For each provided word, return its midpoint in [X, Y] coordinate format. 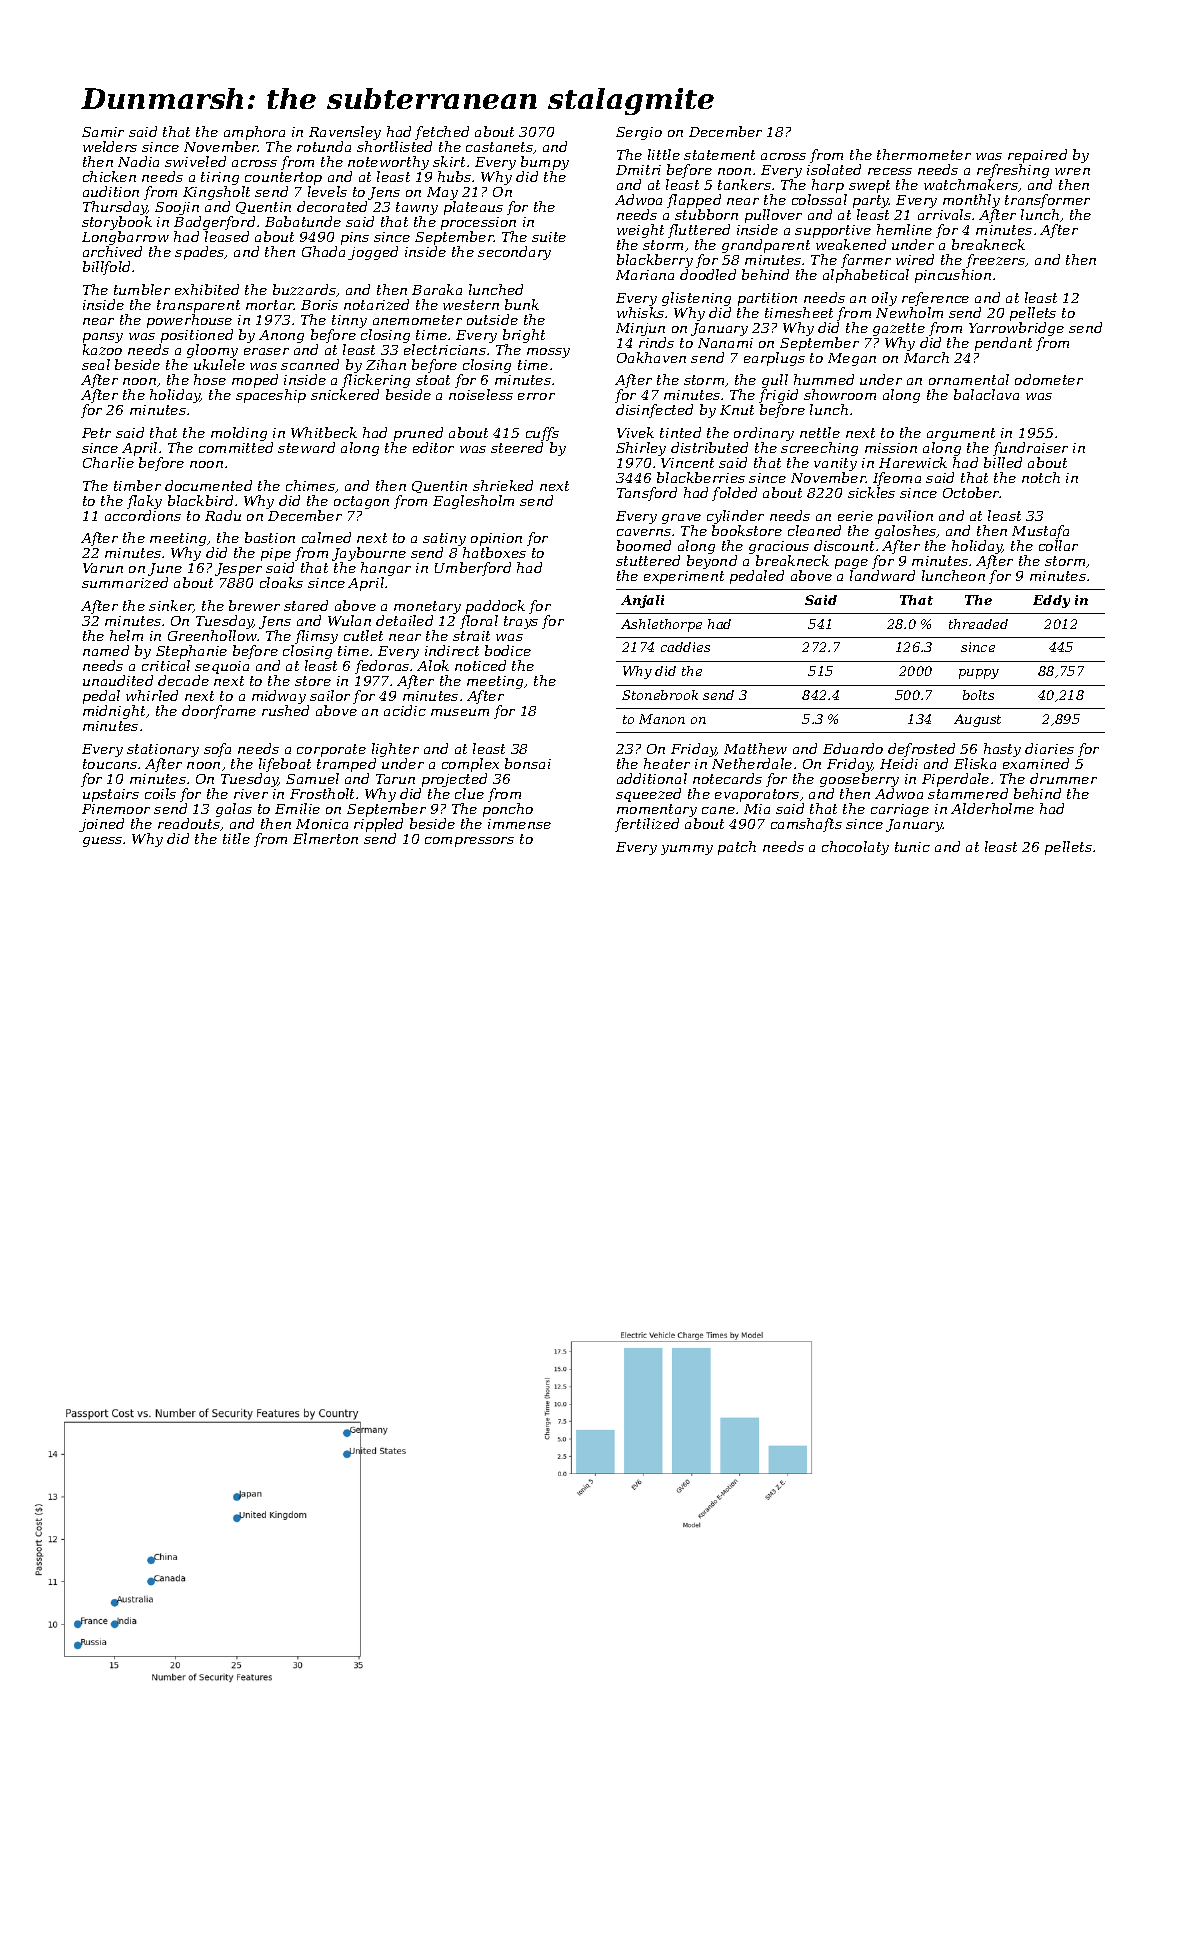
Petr [96, 433]
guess [102, 842]
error [536, 396]
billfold [106, 268]
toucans [110, 764]
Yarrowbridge [1016, 329]
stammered [968, 793]
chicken [109, 176]
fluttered [699, 231]
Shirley [641, 449]
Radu [223, 515]
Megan [852, 359]
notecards [727, 778]
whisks [640, 312]
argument [961, 434]
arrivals [944, 214]
